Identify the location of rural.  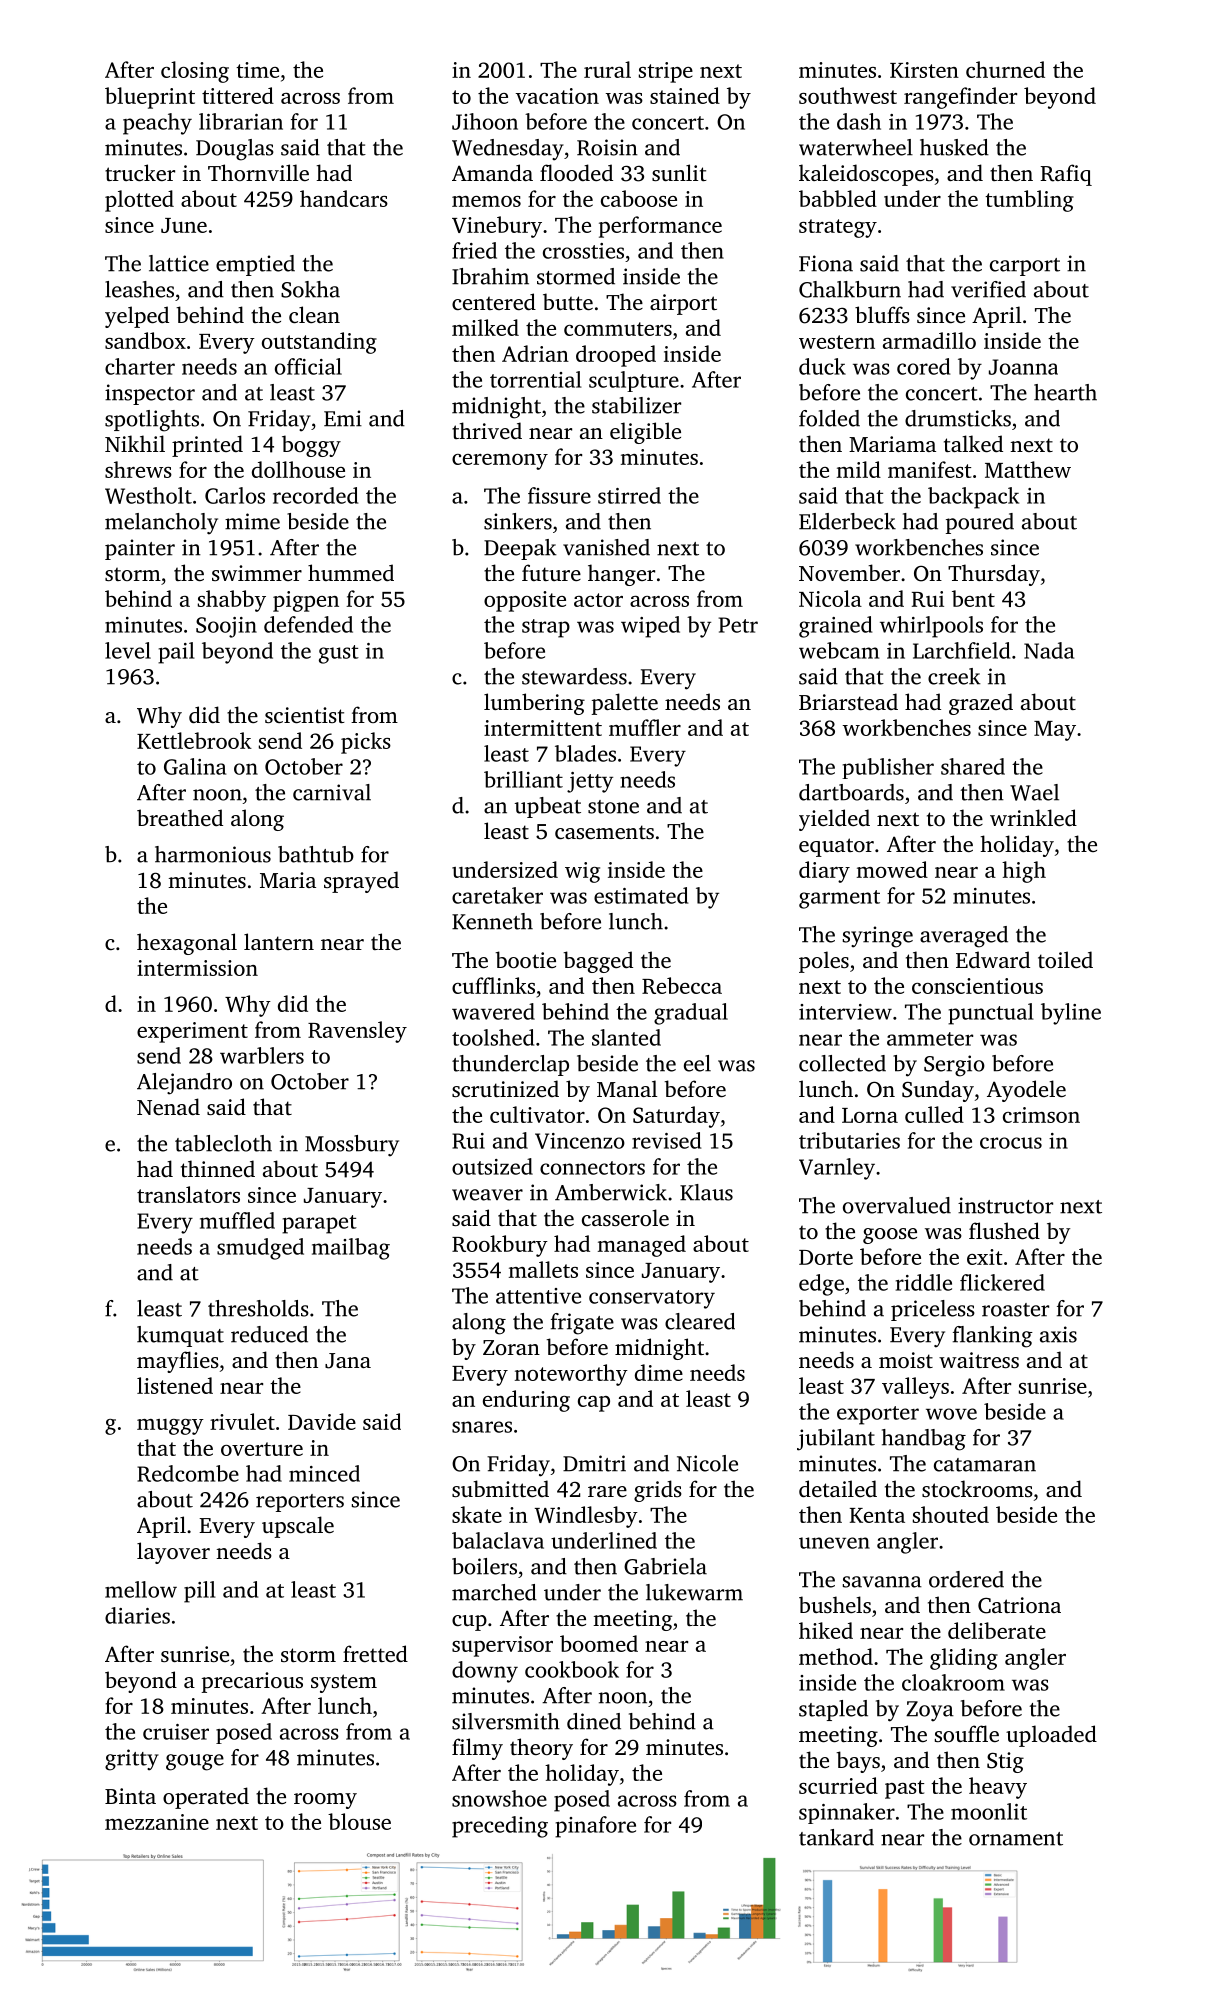
(607, 69).
